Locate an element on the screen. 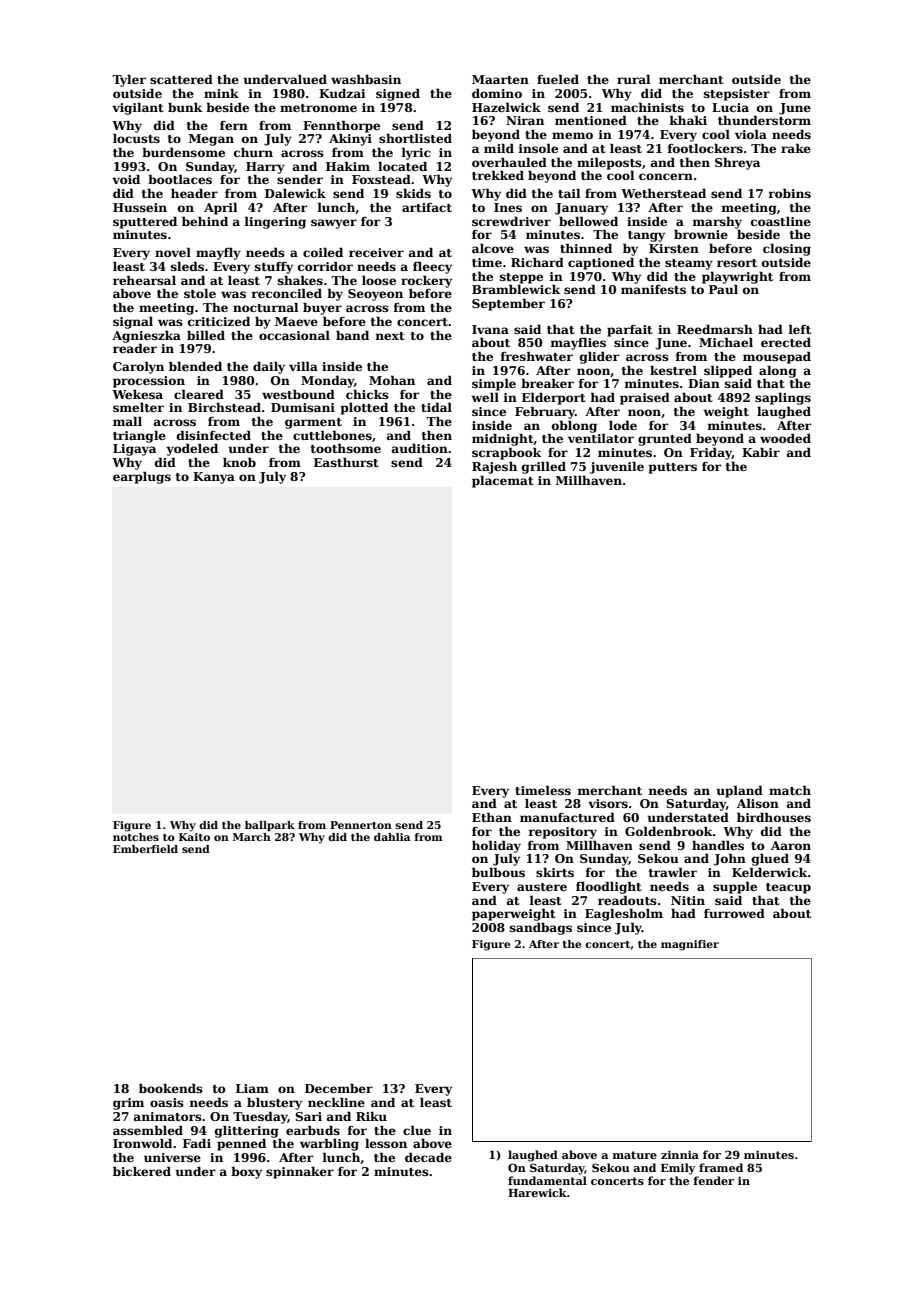  rockery is located at coordinates (426, 281).
